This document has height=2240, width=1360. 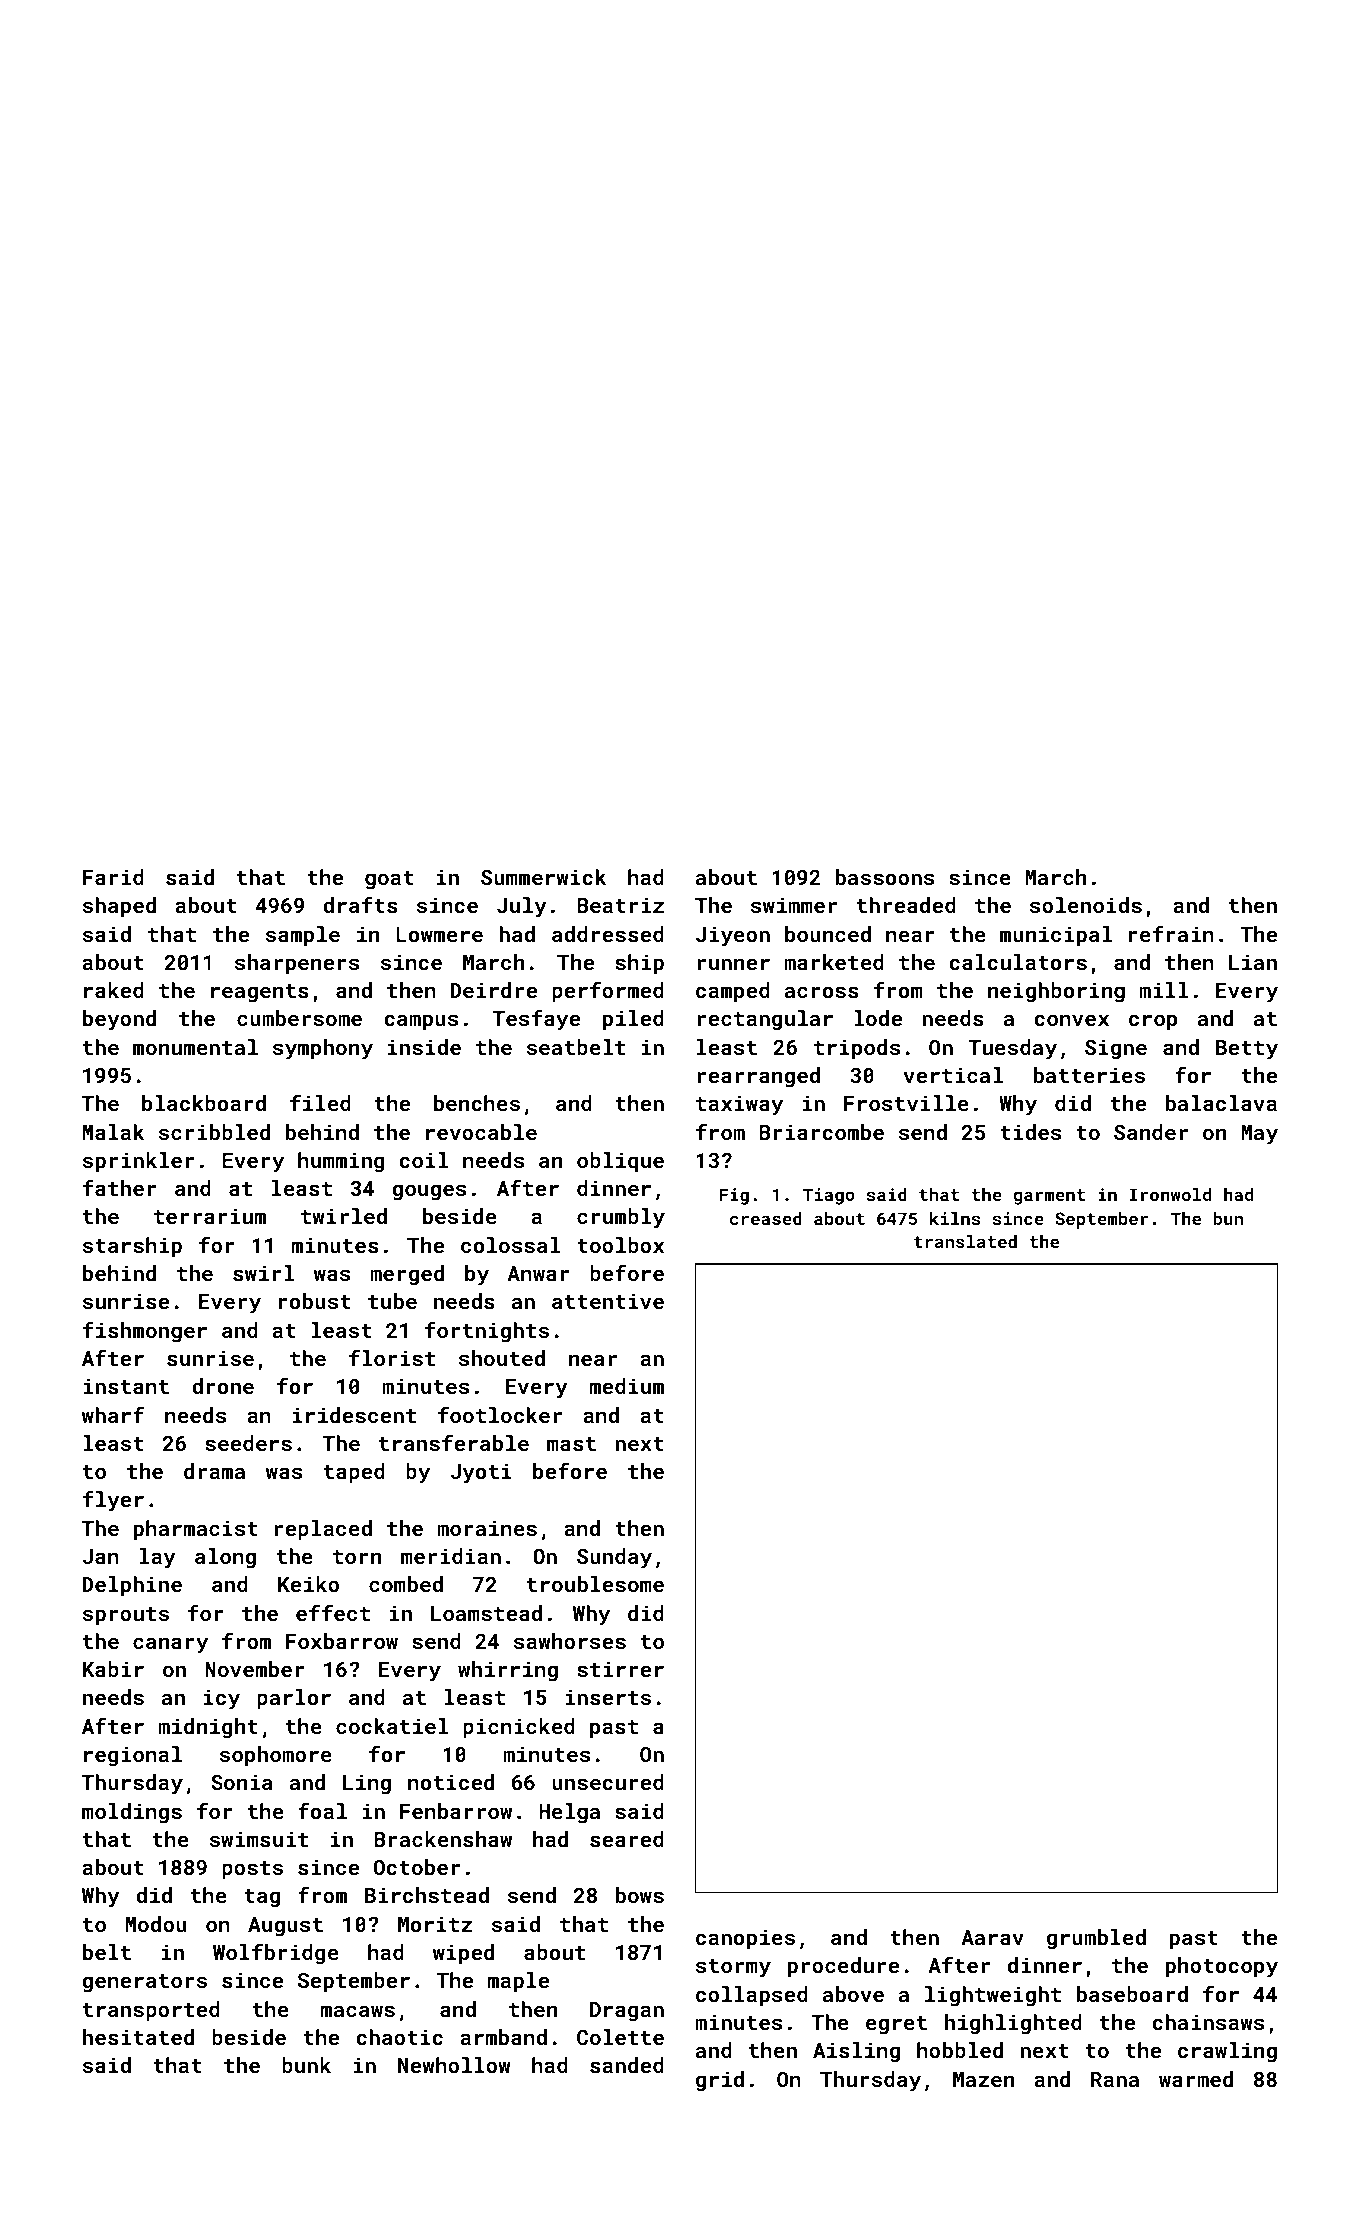 What do you see at coordinates (119, 1020) in the document?
I see `beyond` at bounding box center [119, 1020].
